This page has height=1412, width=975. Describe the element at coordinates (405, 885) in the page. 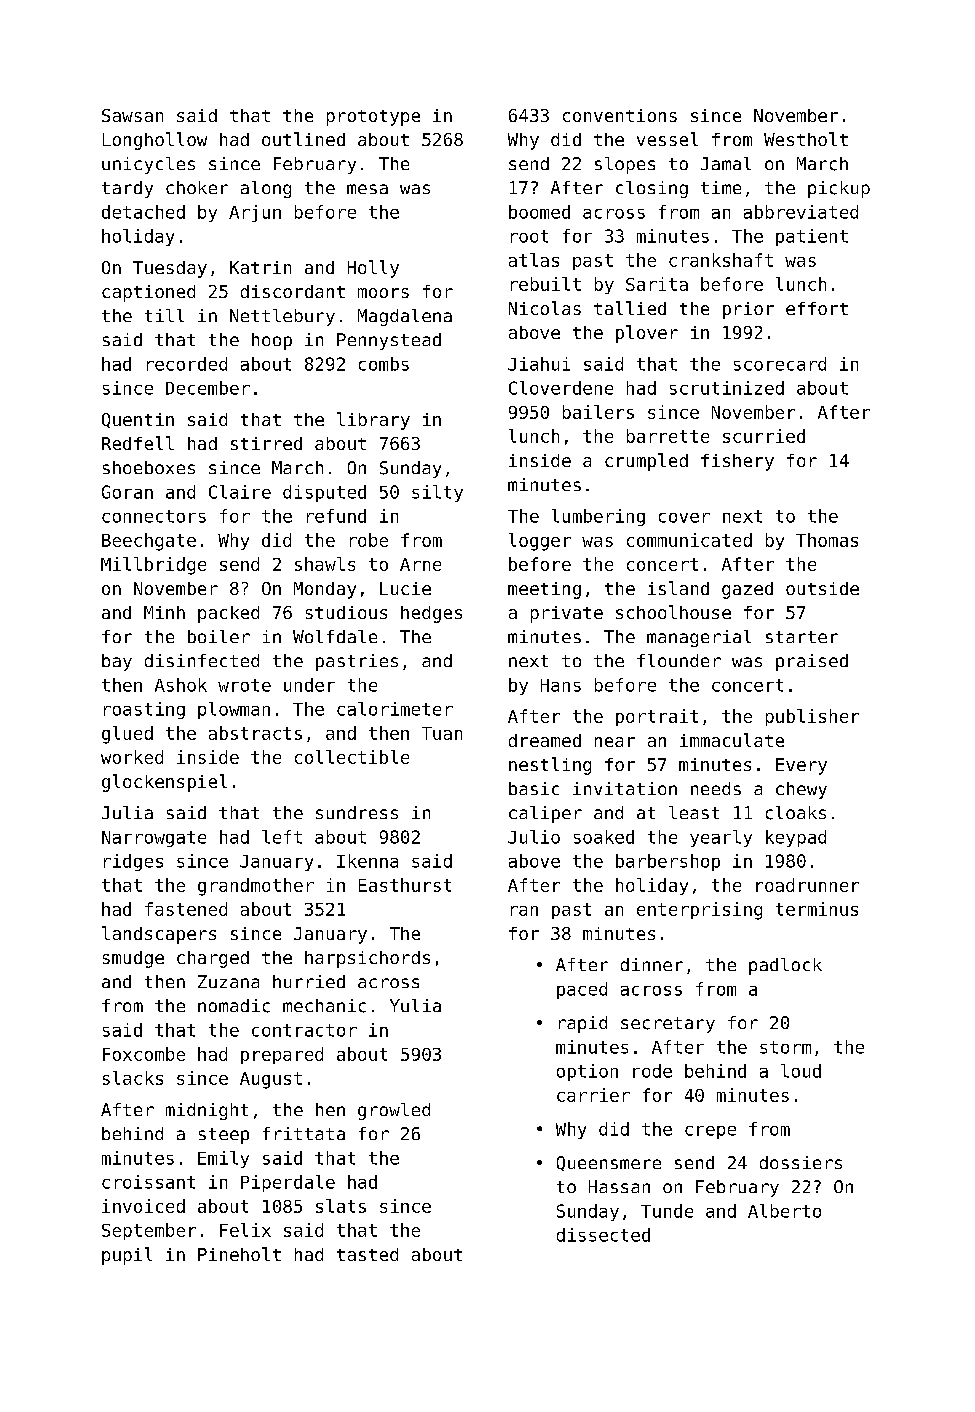

I see `Easthurst` at that location.
